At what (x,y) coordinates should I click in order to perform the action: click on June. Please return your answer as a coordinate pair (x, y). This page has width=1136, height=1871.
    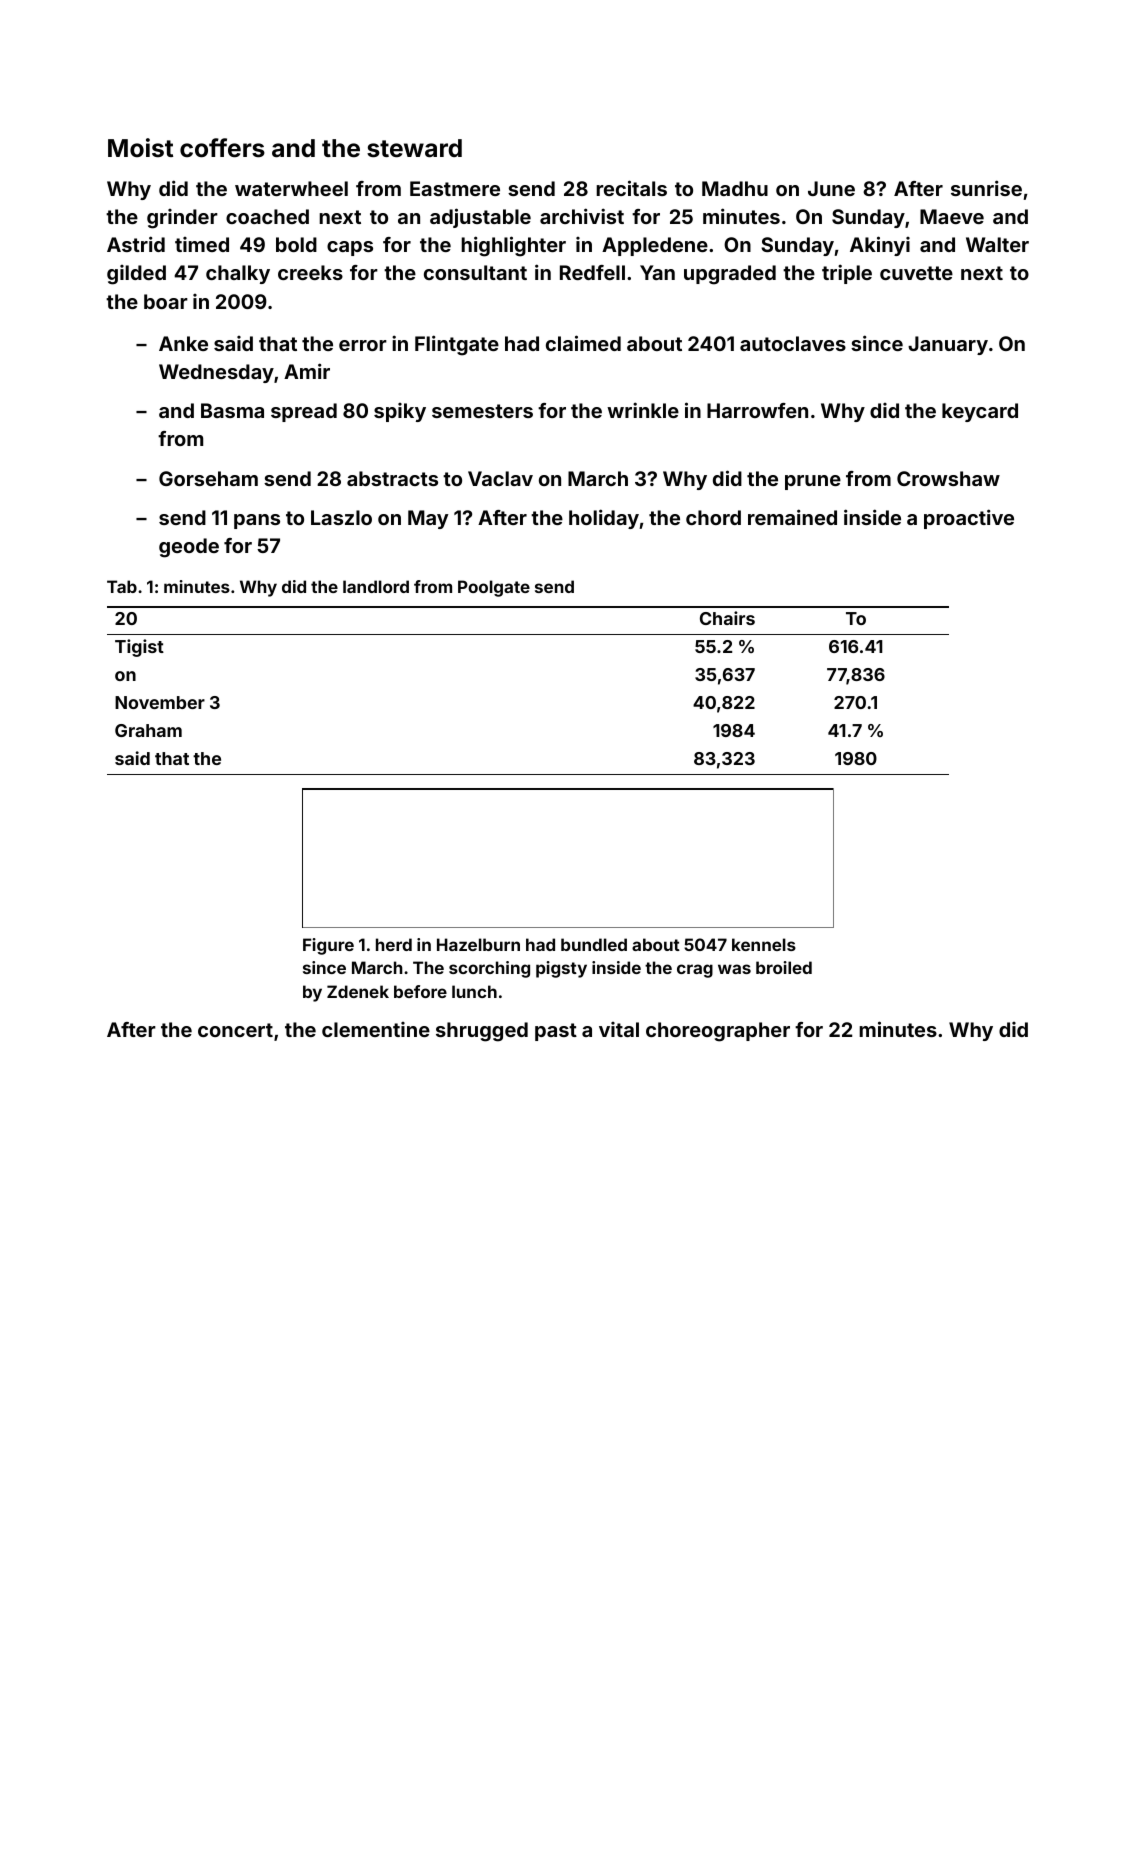
    Looking at the image, I should click on (831, 188).
